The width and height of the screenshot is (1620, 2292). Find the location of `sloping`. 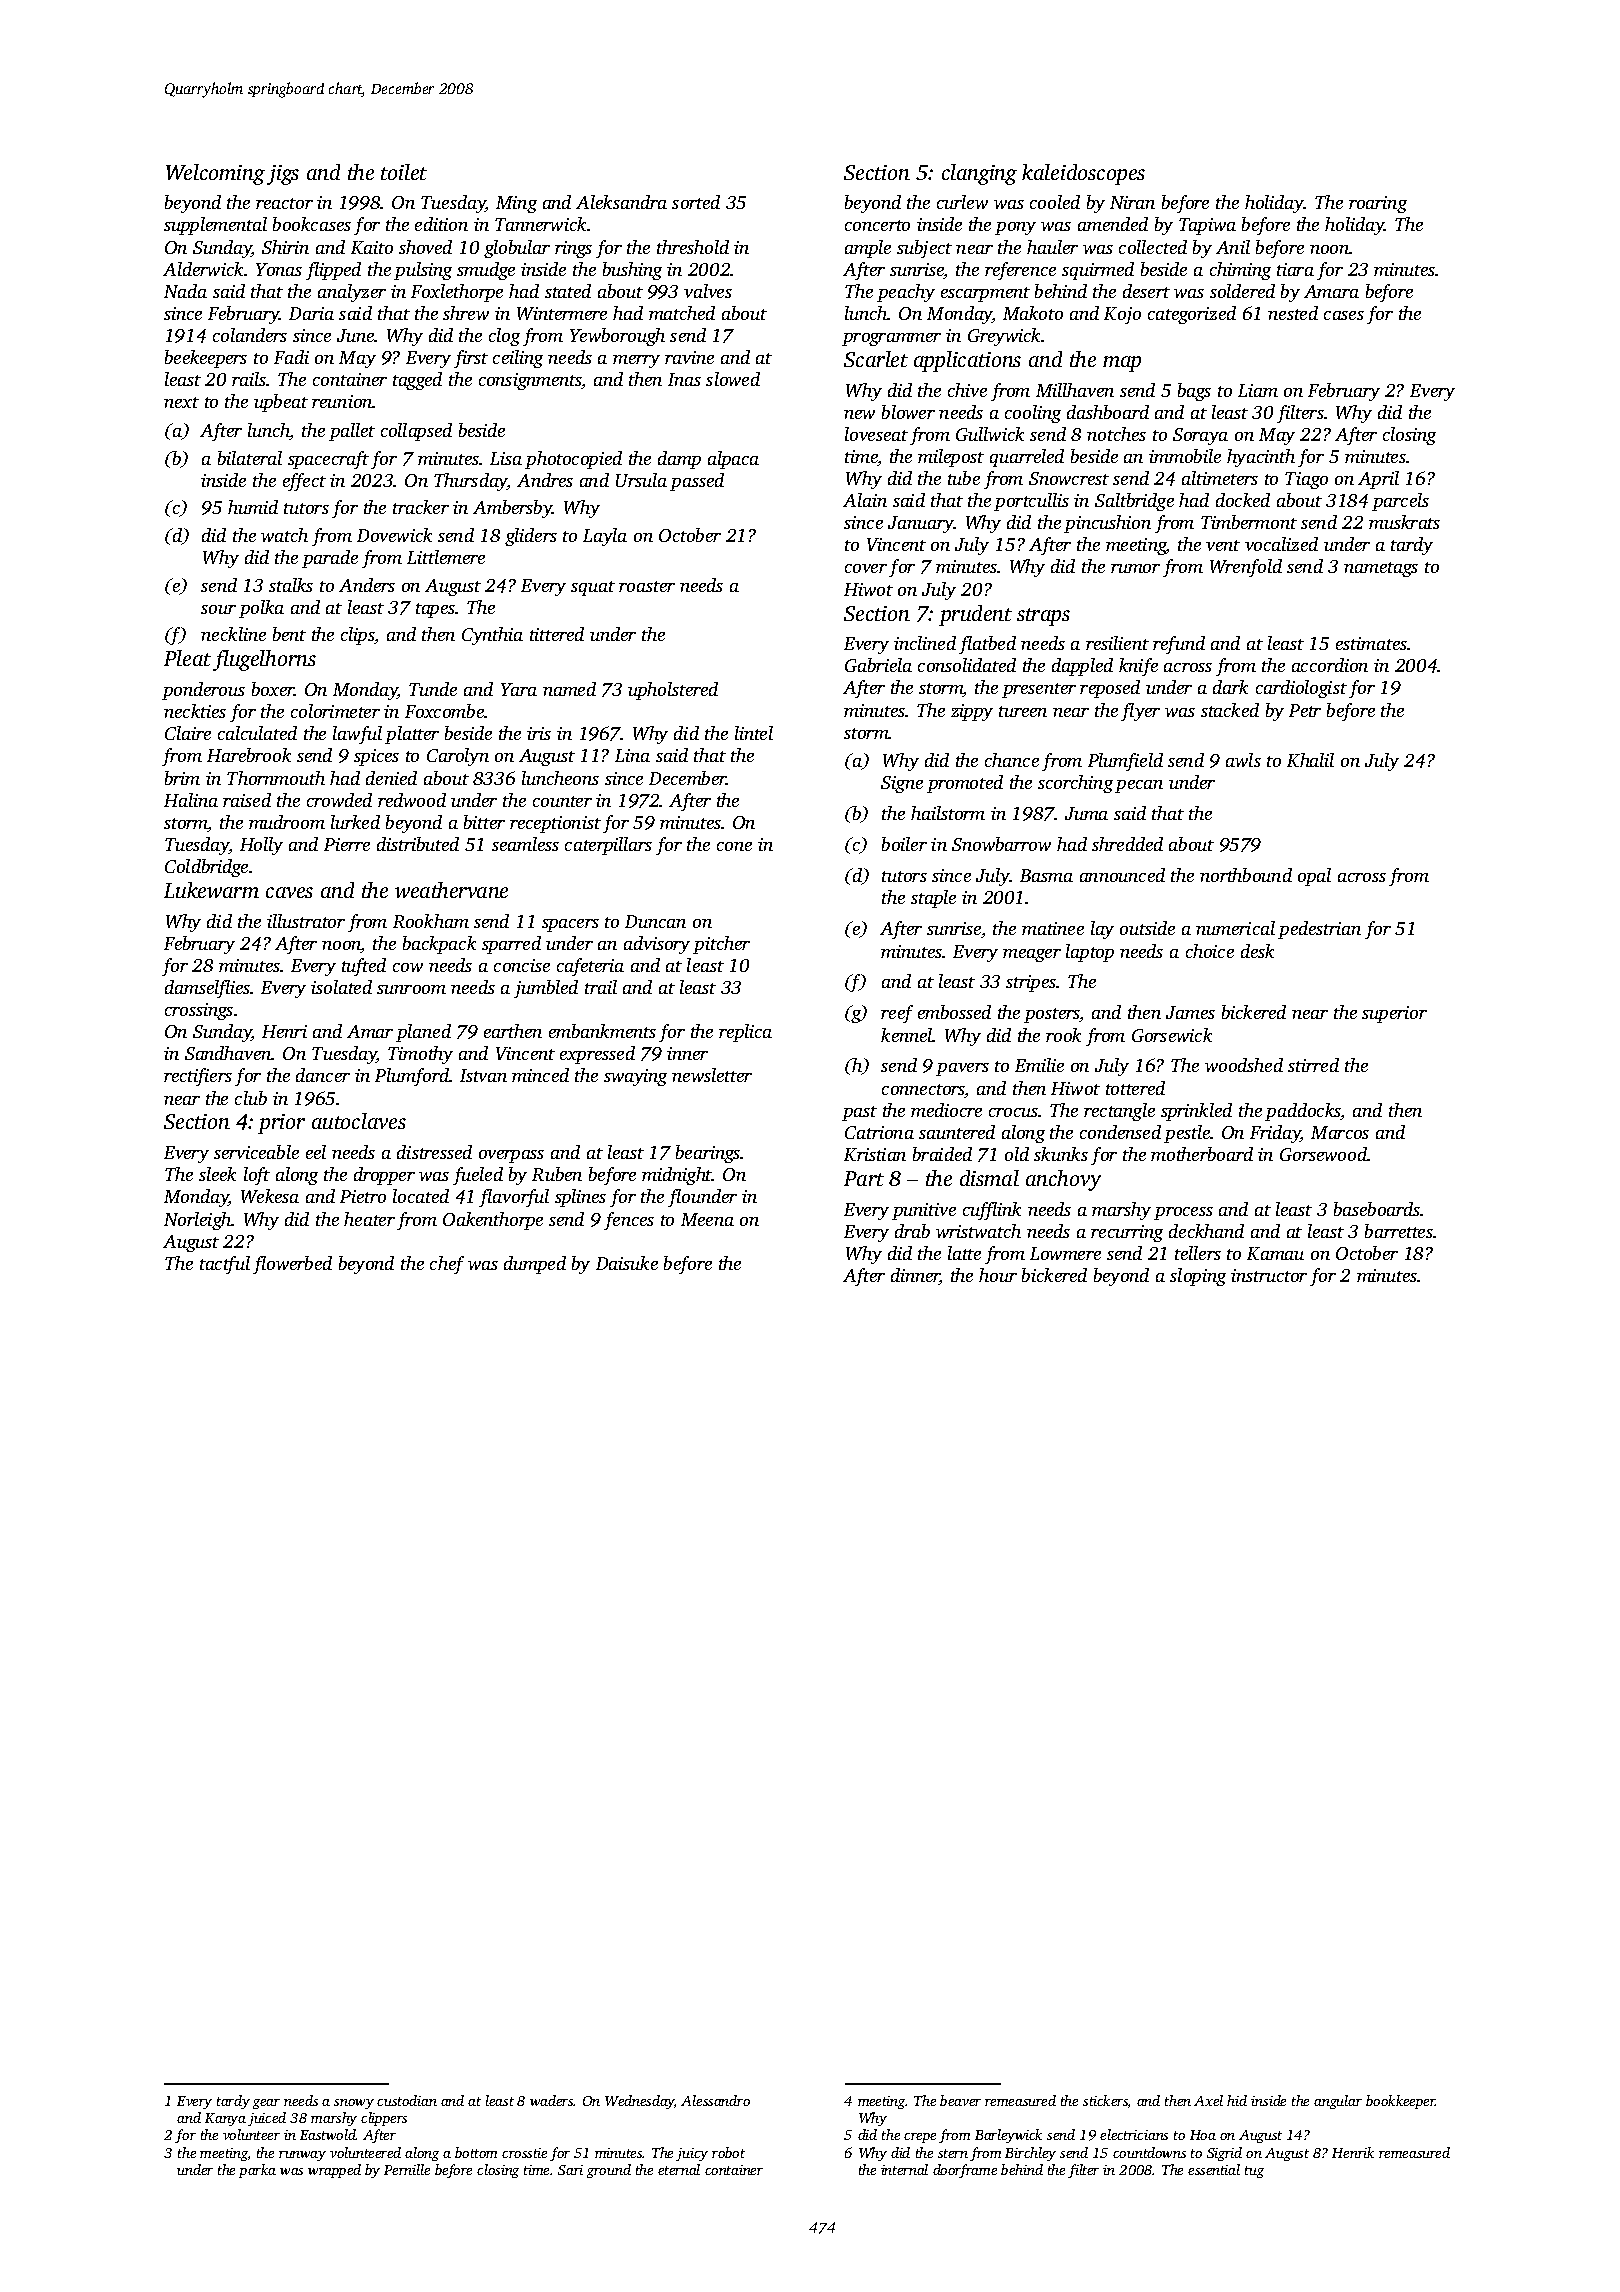

sloping is located at coordinates (1198, 1277).
